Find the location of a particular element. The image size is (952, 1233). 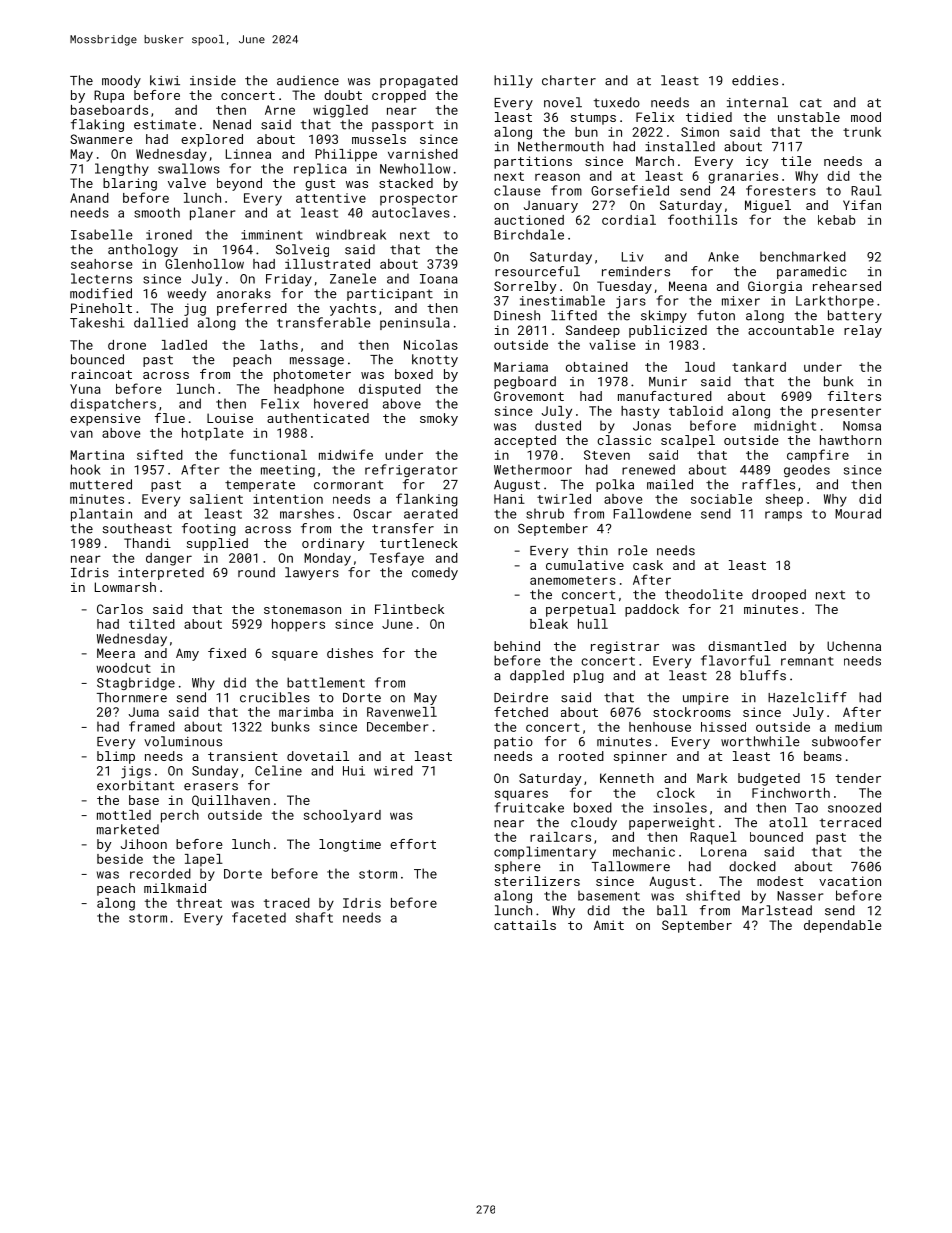

rooted is located at coordinates (581, 756).
